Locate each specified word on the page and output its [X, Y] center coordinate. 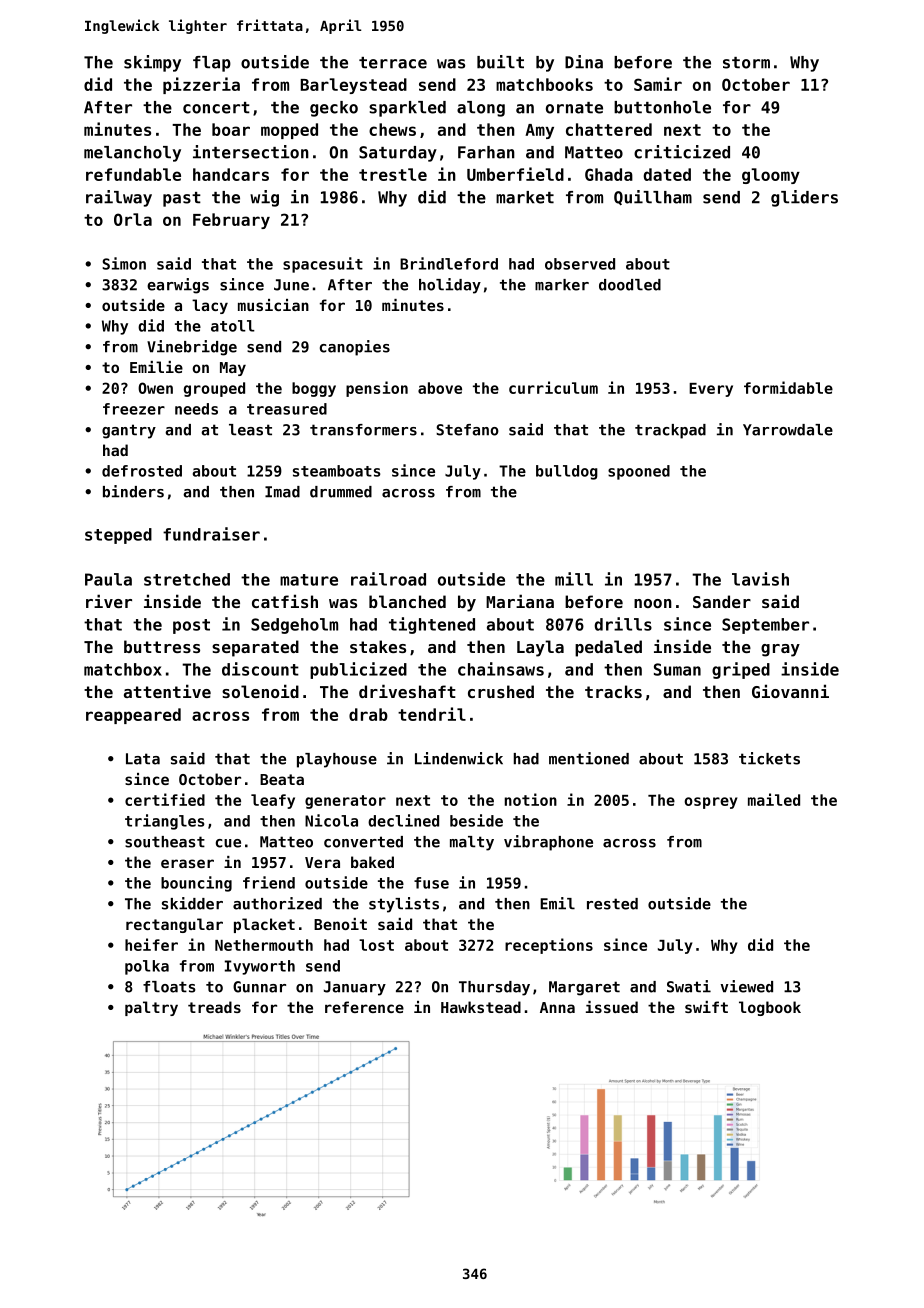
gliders [804, 198]
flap [212, 64]
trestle [393, 174]
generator [345, 802]
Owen [155, 388]
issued [612, 1007]
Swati [689, 986]
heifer [151, 944]
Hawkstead [481, 1007]
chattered [609, 129]
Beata [282, 779]
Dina [584, 62]
